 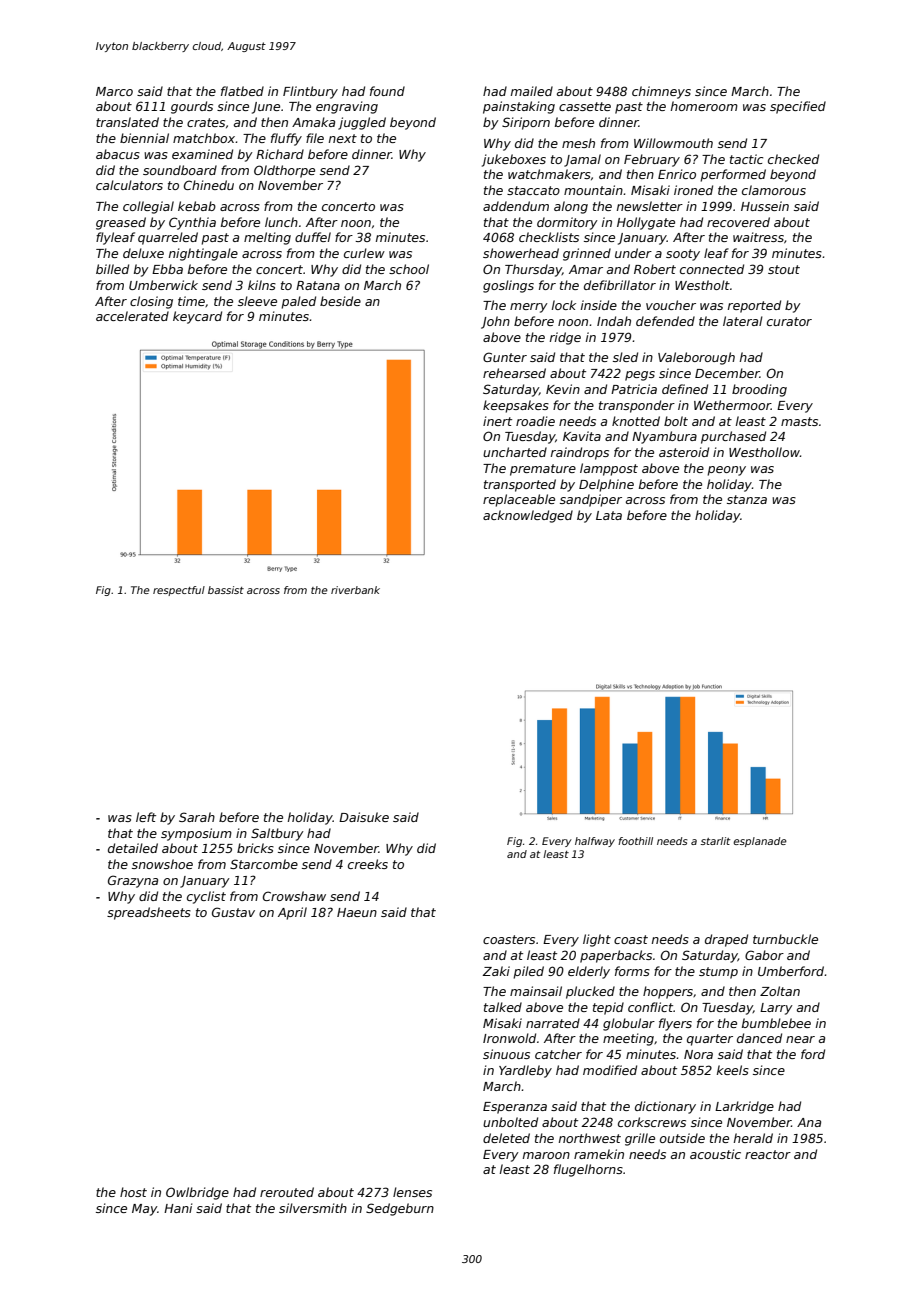 What do you see at coordinates (178, 1208) in the screenshot?
I see `Hani` at bounding box center [178, 1208].
